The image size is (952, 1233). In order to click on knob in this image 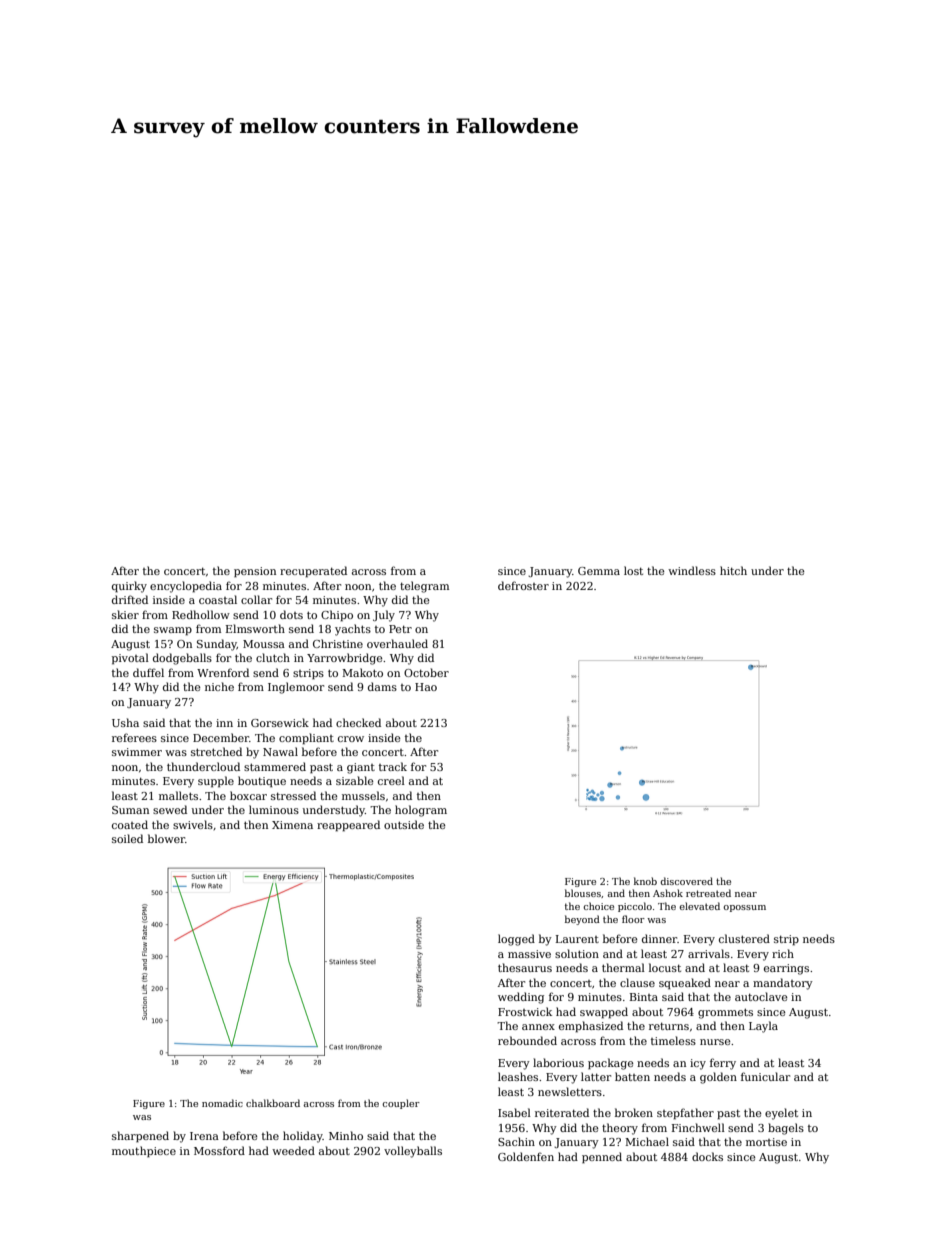, I will do `click(645, 881)`.
